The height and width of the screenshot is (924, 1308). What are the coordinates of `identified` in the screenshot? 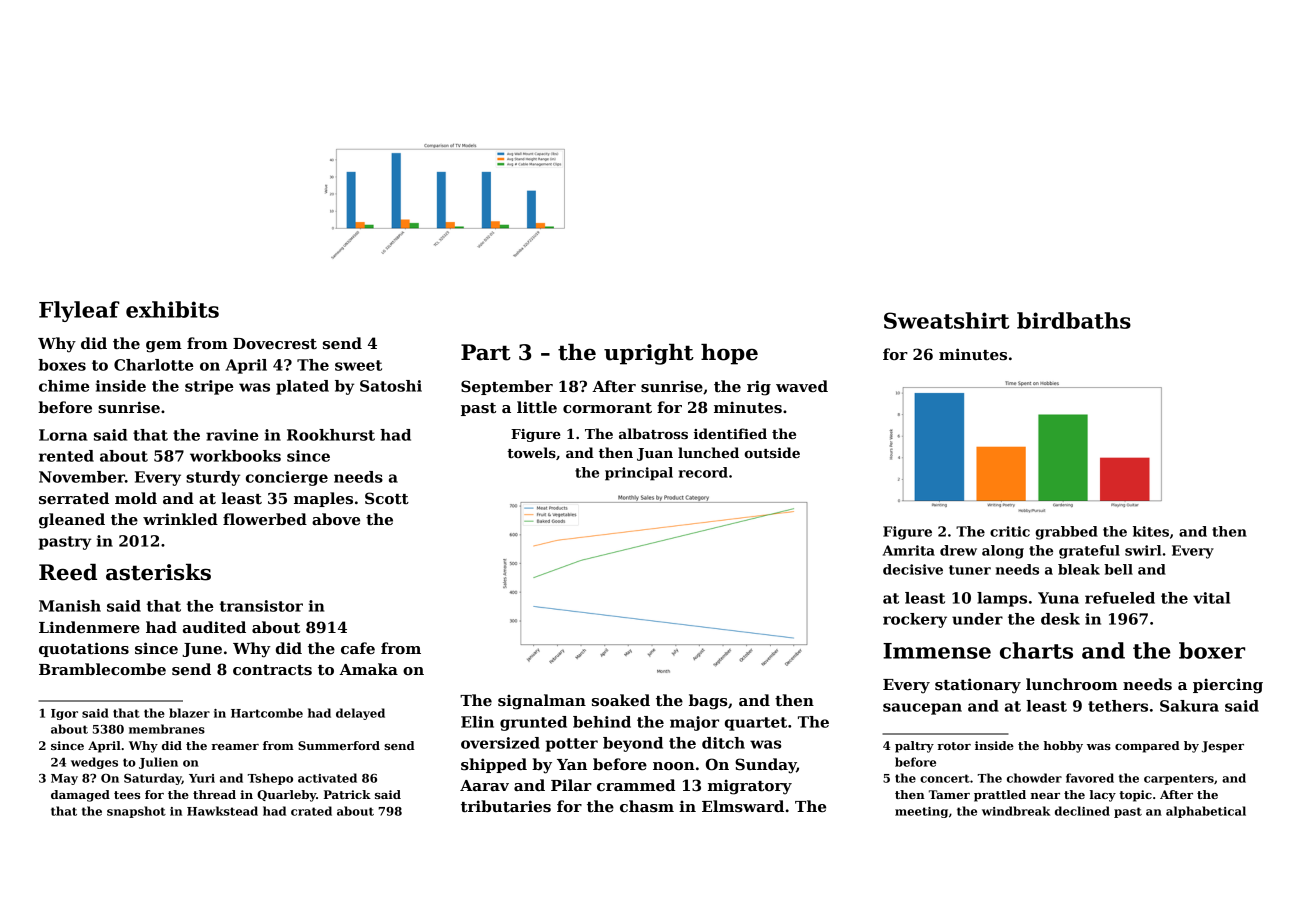 It's located at (730, 433).
